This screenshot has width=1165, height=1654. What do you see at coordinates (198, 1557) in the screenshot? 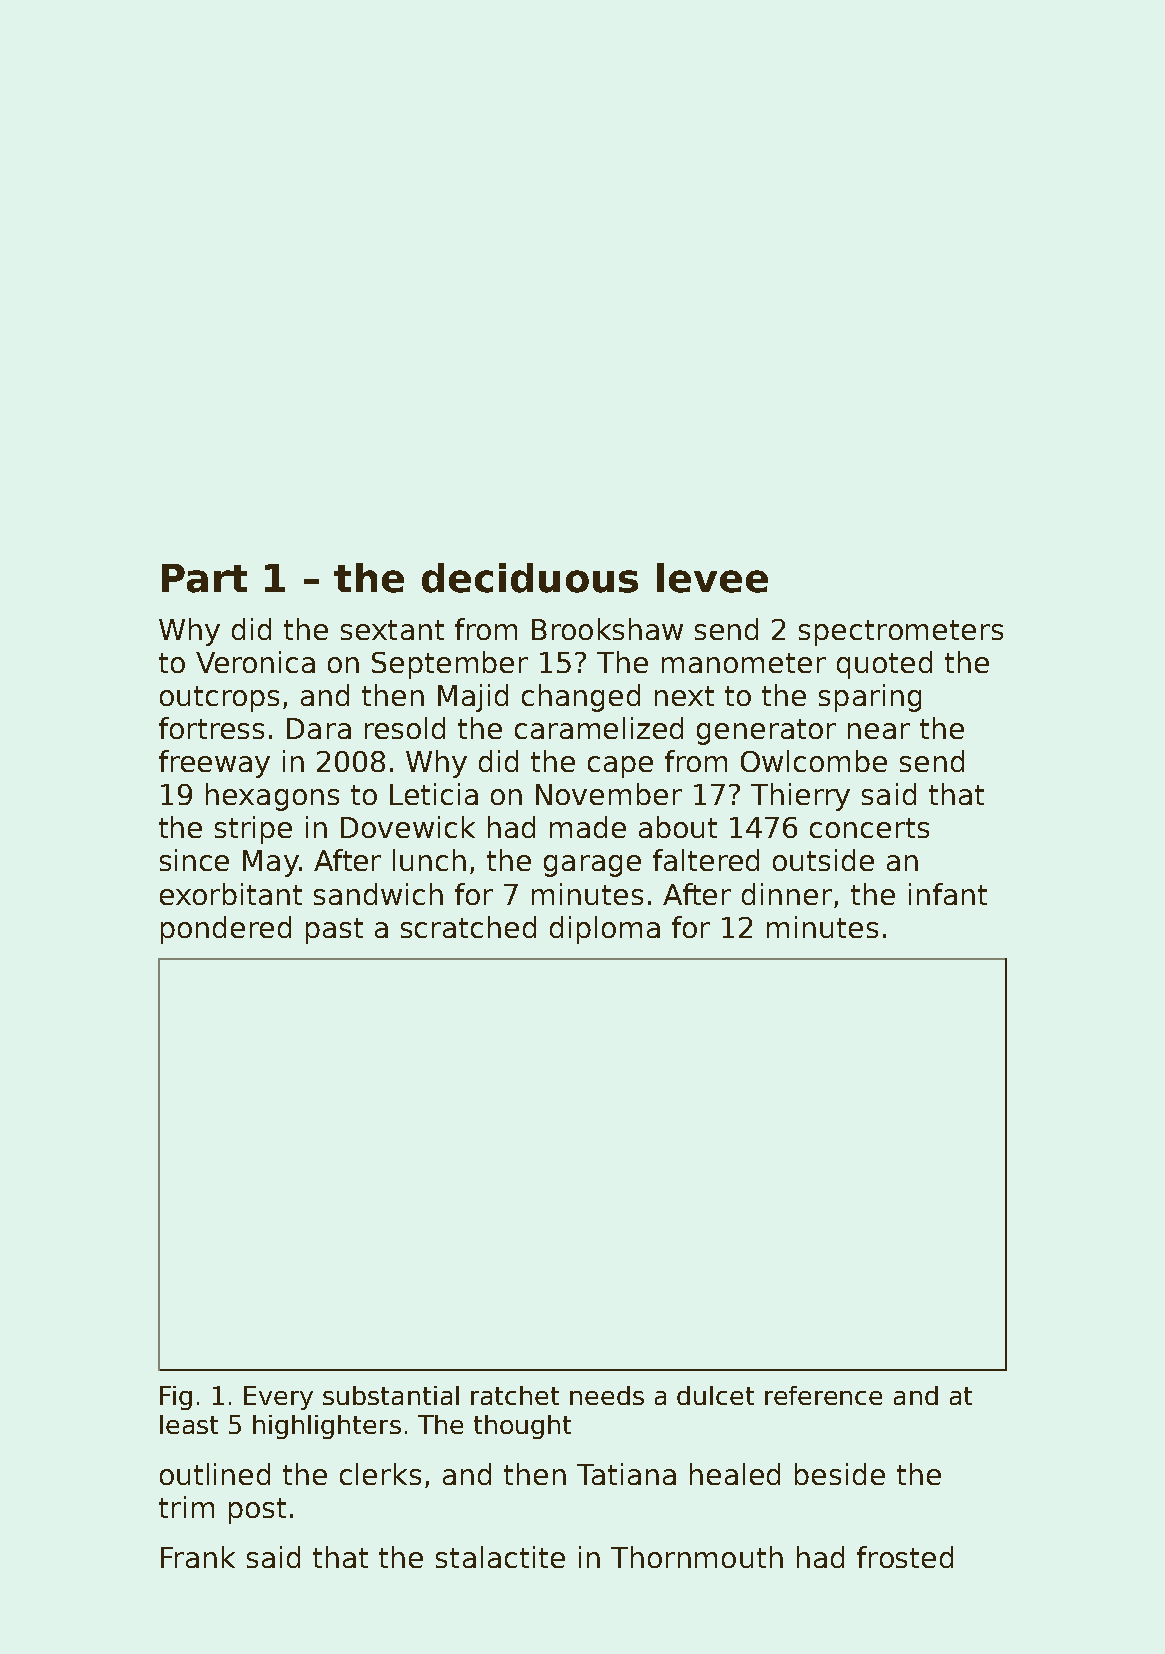
I see `Frank` at bounding box center [198, 1557].
